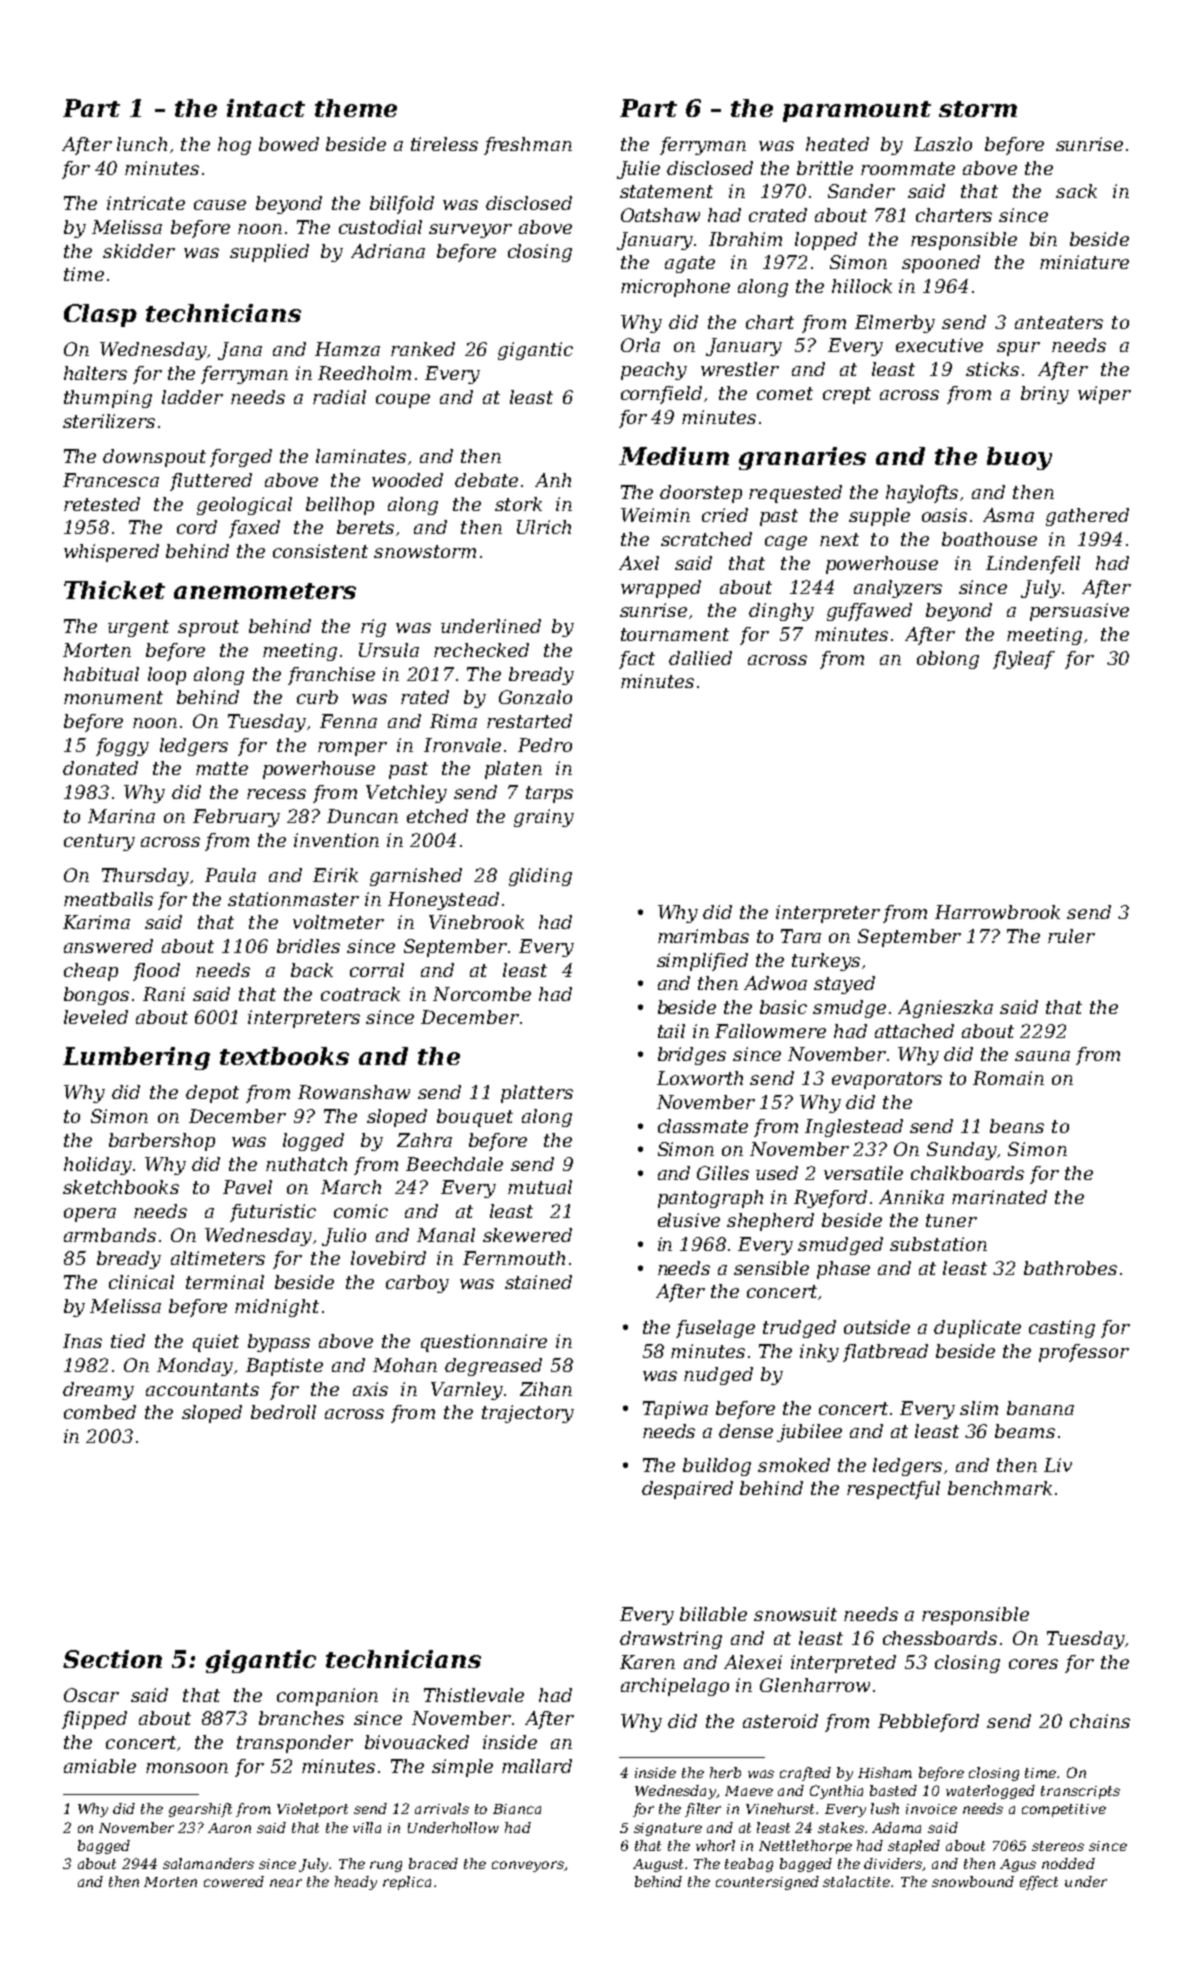 This screenshot has width=1193, height=1965. What do you see at coordinates (777, 1173) in the screenshot?
I see `used` at bounding box center [777, 1173].
